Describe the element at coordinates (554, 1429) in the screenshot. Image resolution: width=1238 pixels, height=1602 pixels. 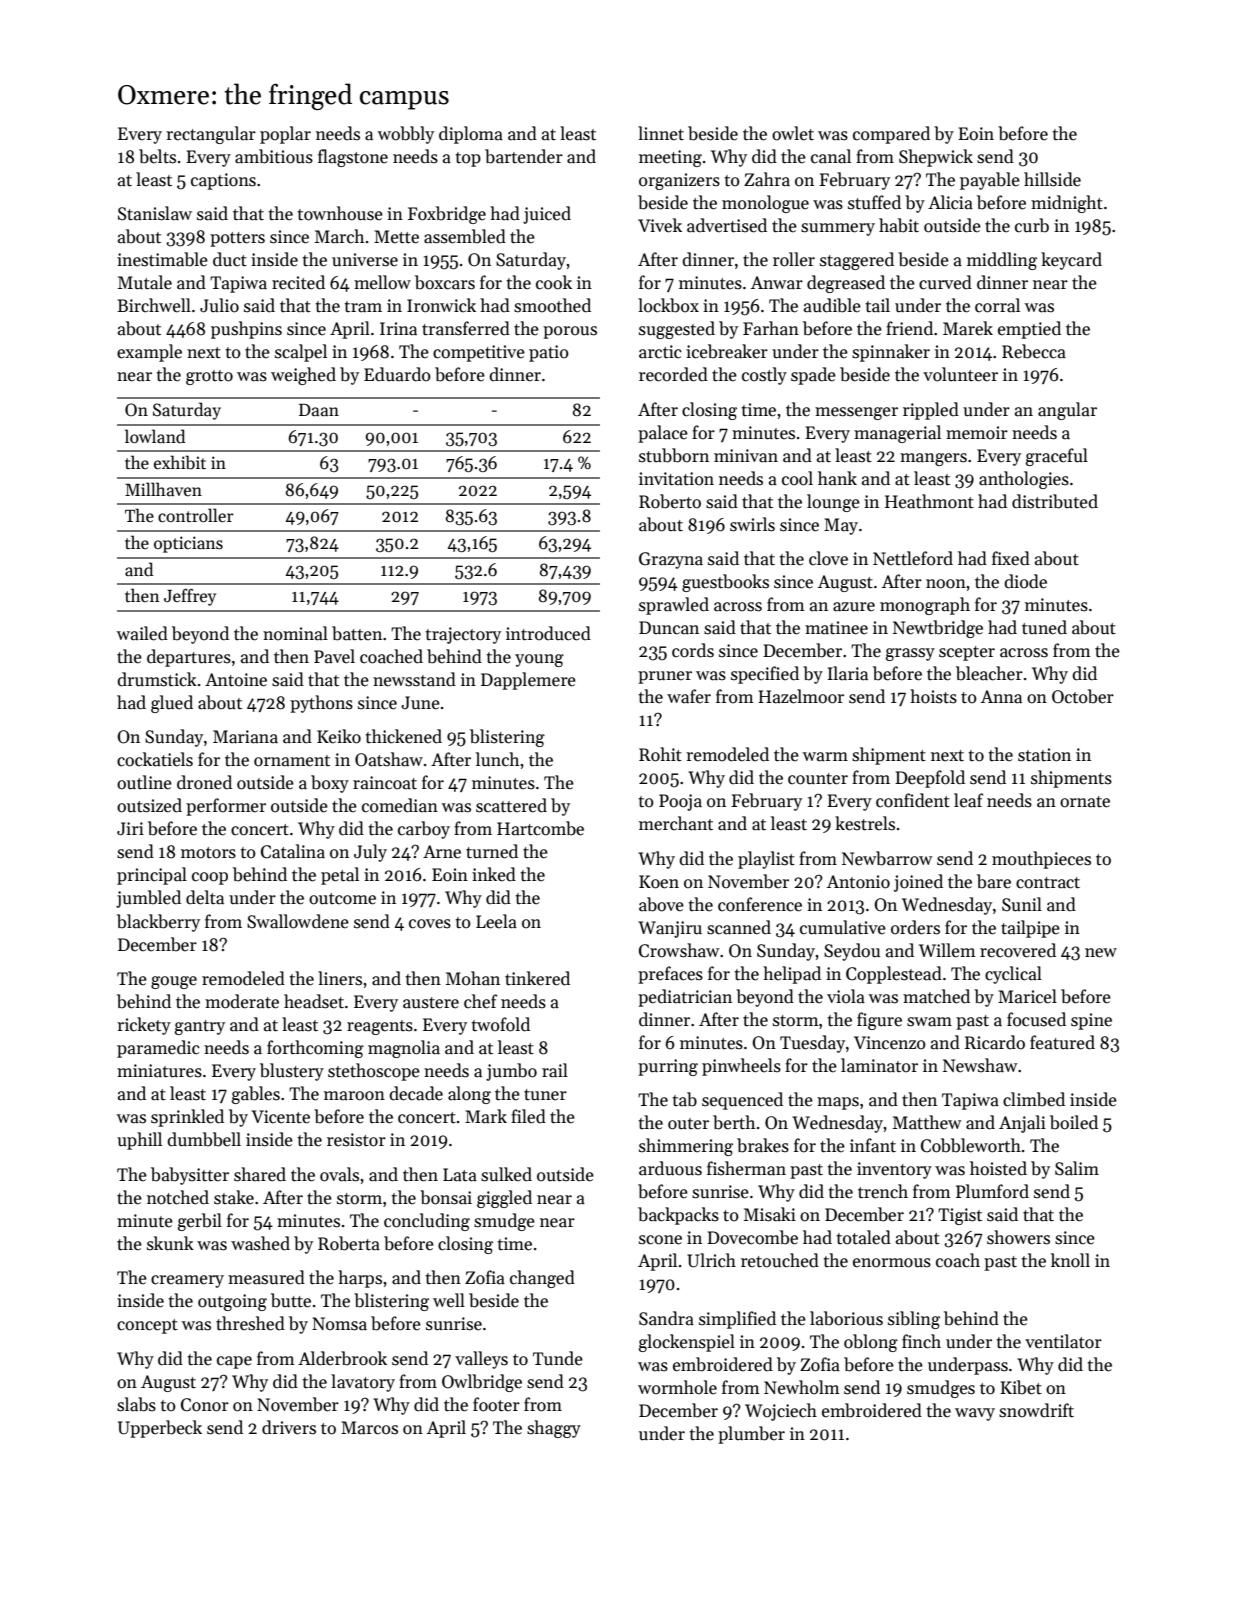
I see `shaggy` at that location.
